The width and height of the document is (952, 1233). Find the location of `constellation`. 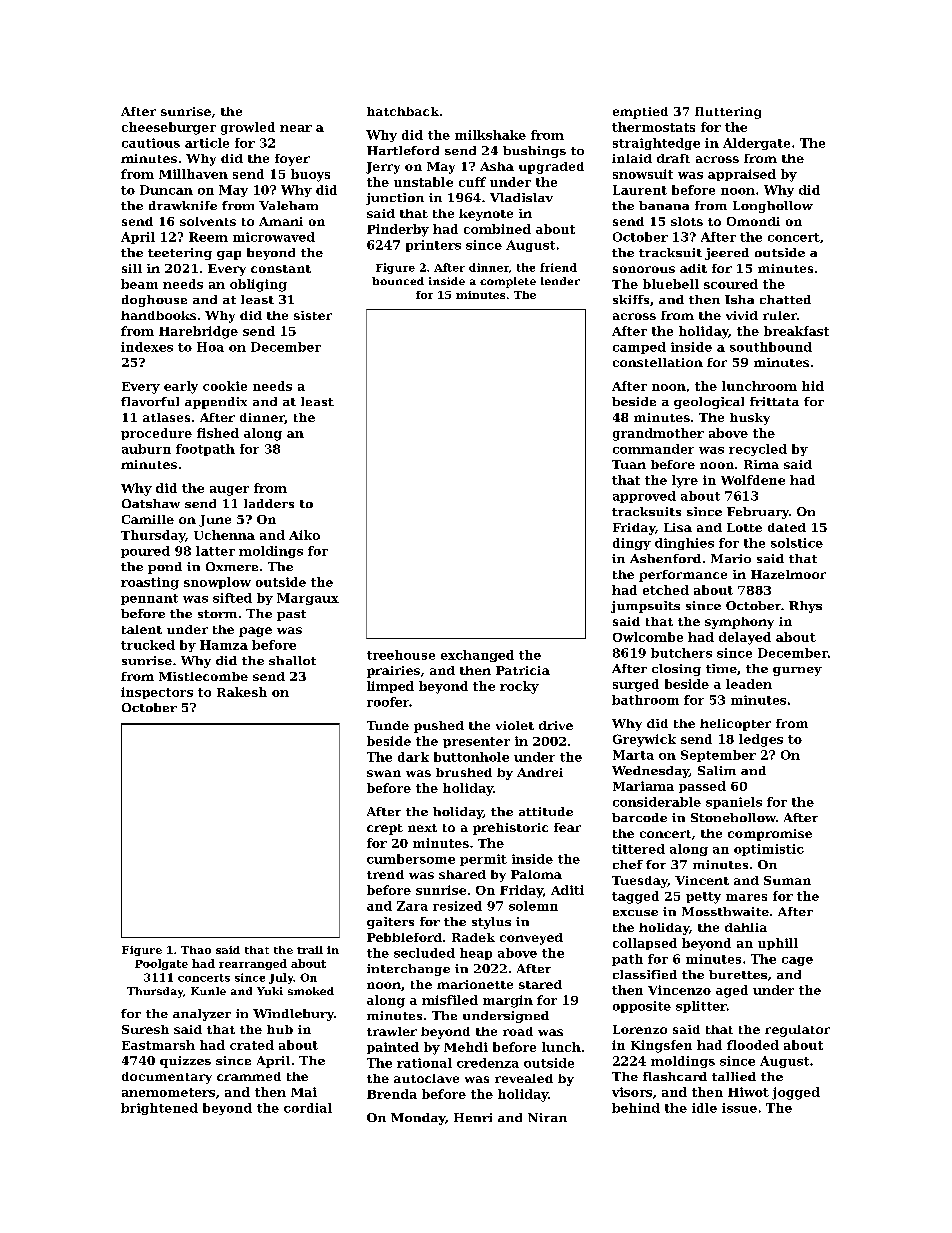

constellation is located at coordinates (658, 362).
